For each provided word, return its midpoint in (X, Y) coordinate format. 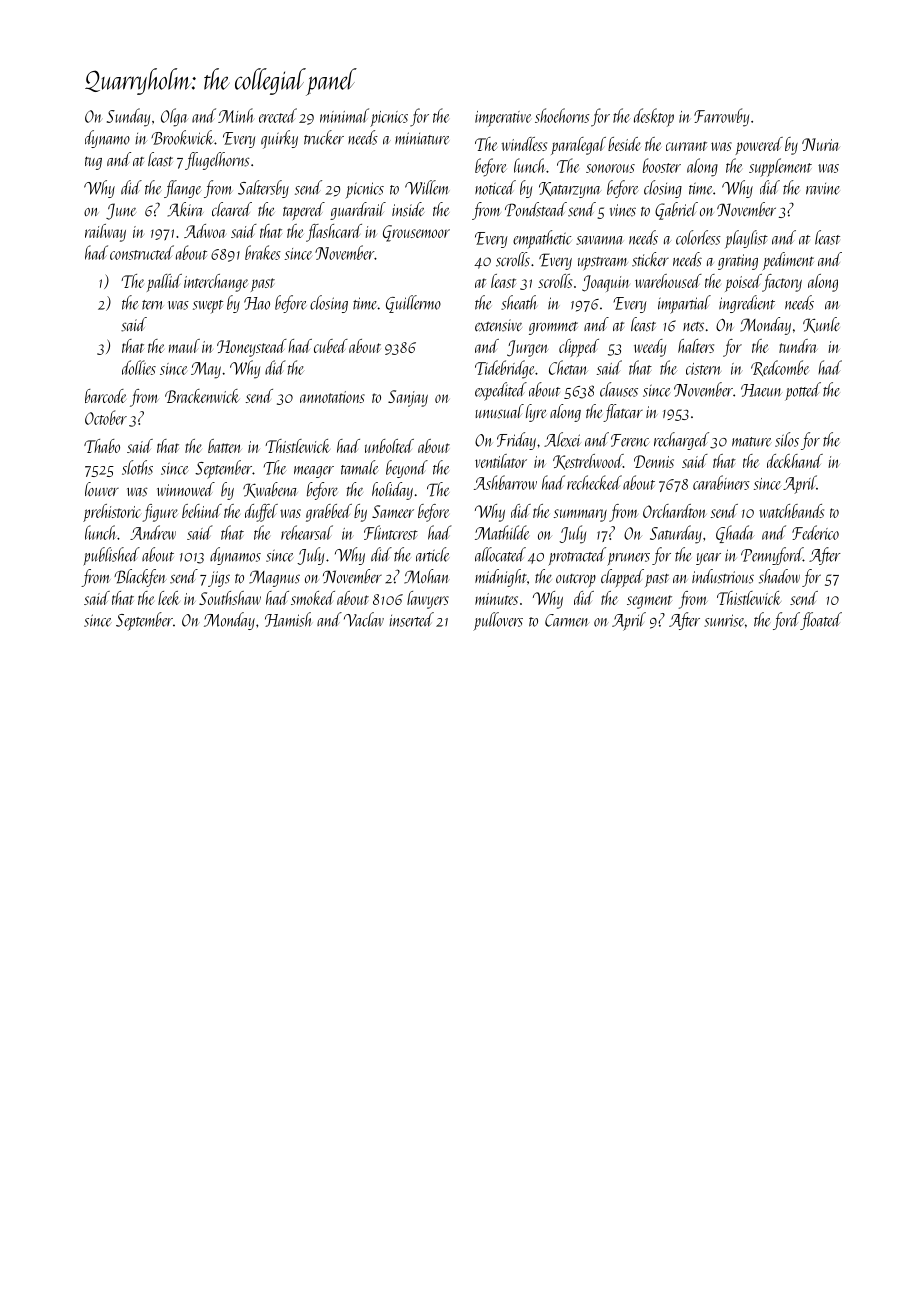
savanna (599, 240)
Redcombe (780, 368)
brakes (263, 252)
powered (759, 146)
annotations (332, 397)
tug (93, 163)
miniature (422, 138)
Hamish (288, 619)
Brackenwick (202, 396)
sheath (518, 302)
